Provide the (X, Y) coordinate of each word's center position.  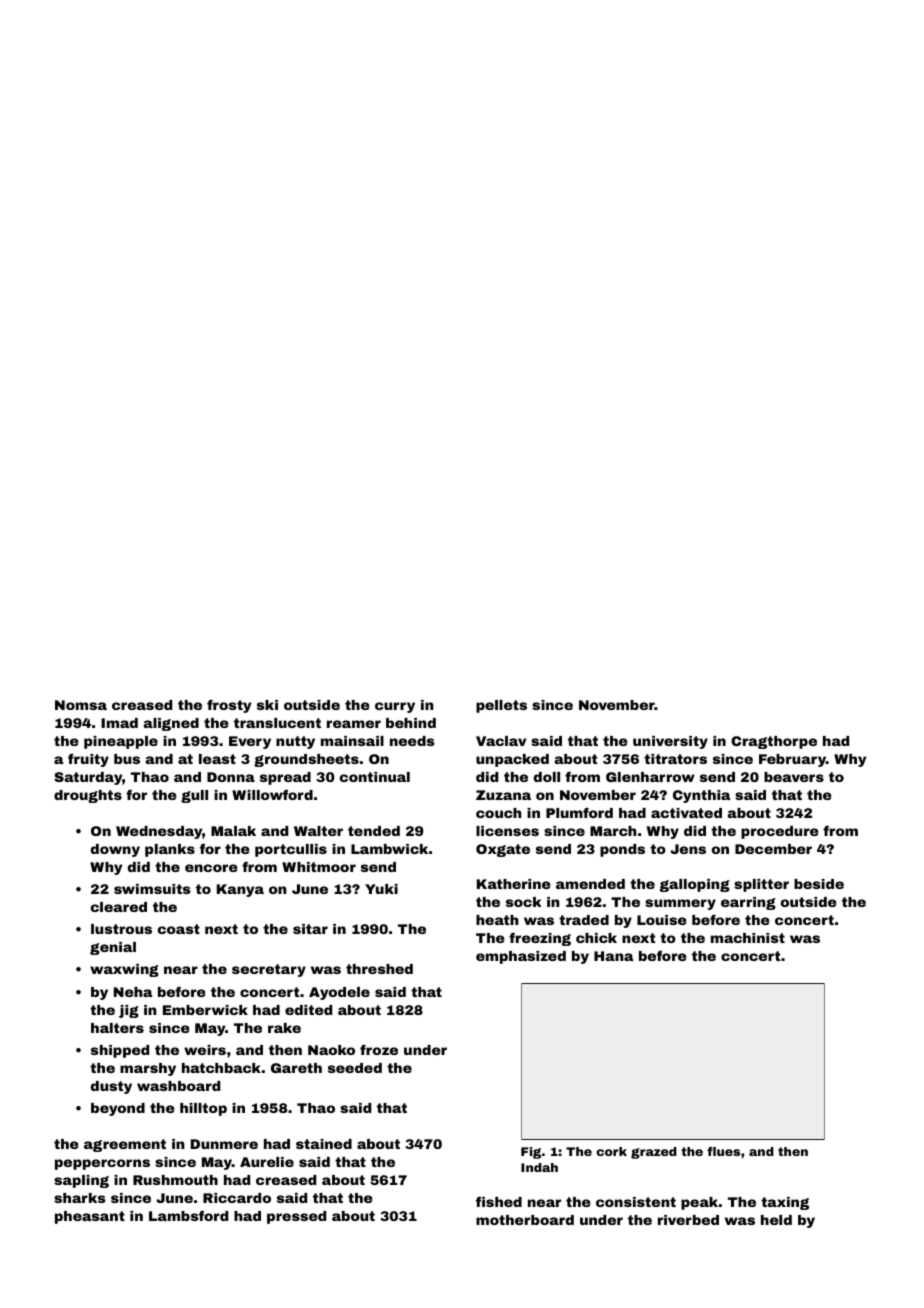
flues (723, 1151)
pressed (296, 1217)
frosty (229, 706)
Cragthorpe (774, 742)
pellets (501, 706)
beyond (118, 1109)
